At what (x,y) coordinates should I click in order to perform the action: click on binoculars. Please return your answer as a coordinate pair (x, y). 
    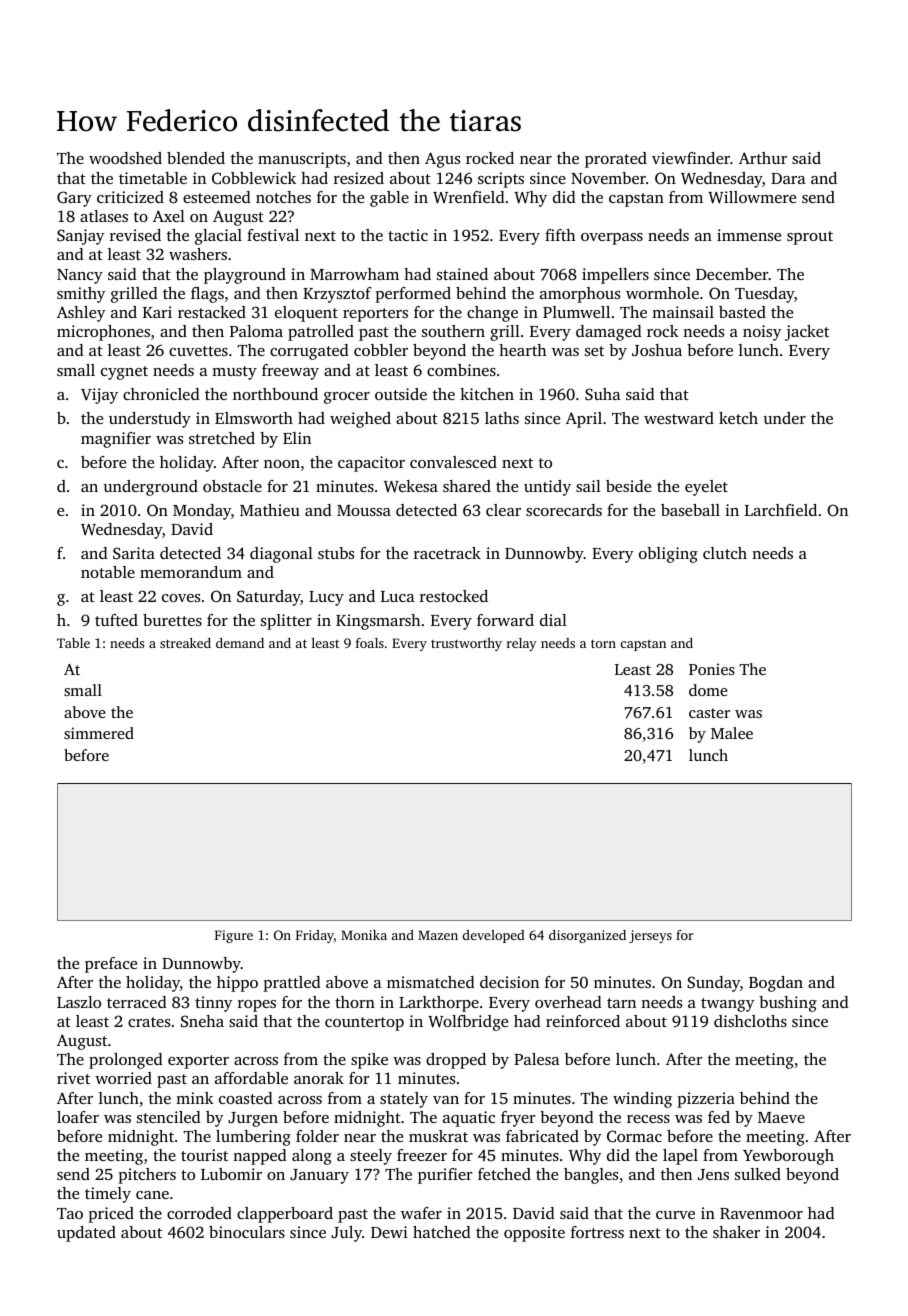
    Looking at the image, I should click on (247, 1232).
